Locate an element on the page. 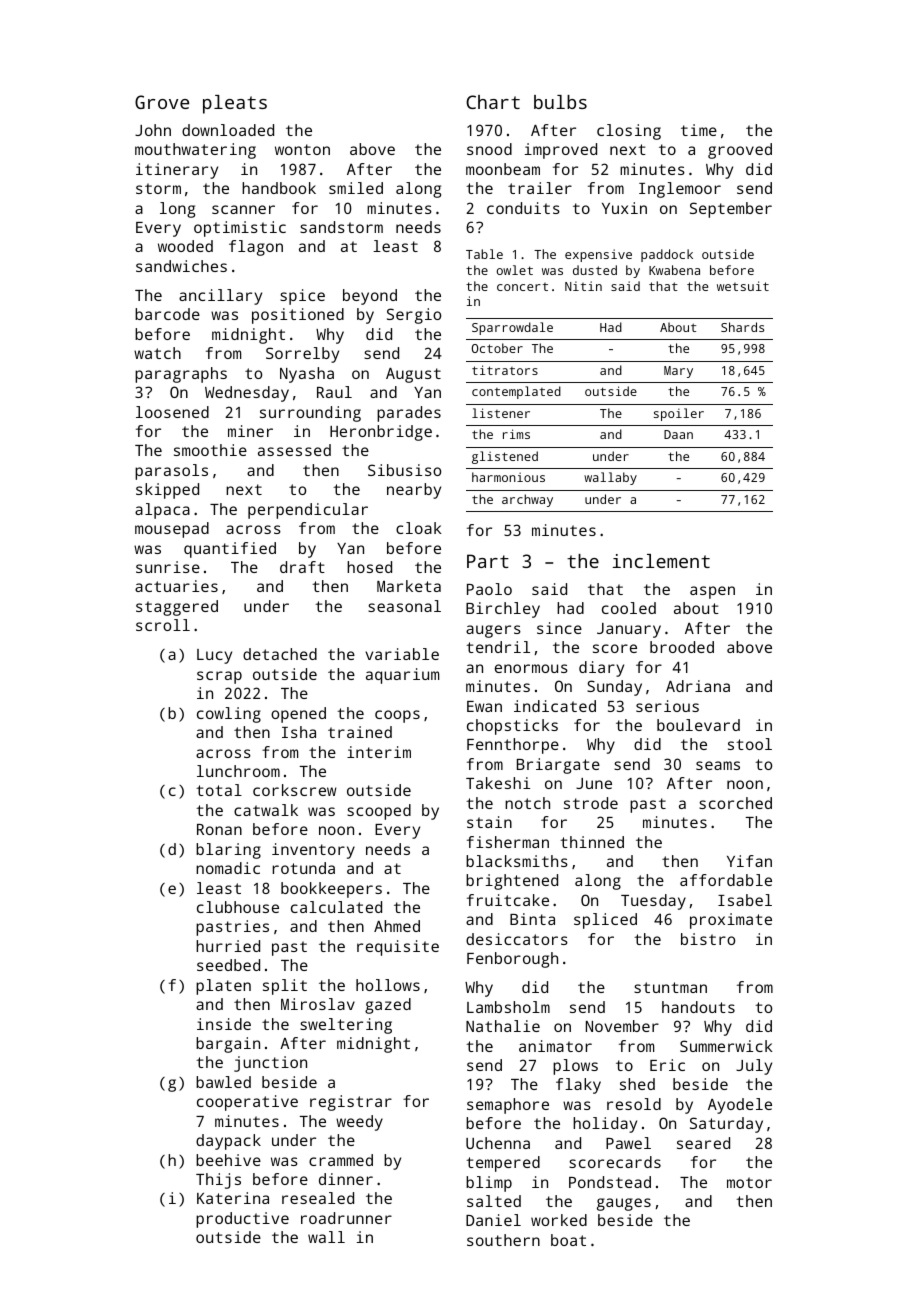 Image resolution: width=908 pixels, height=1316 pixels. nearby is located at coordinates (414, 491).
